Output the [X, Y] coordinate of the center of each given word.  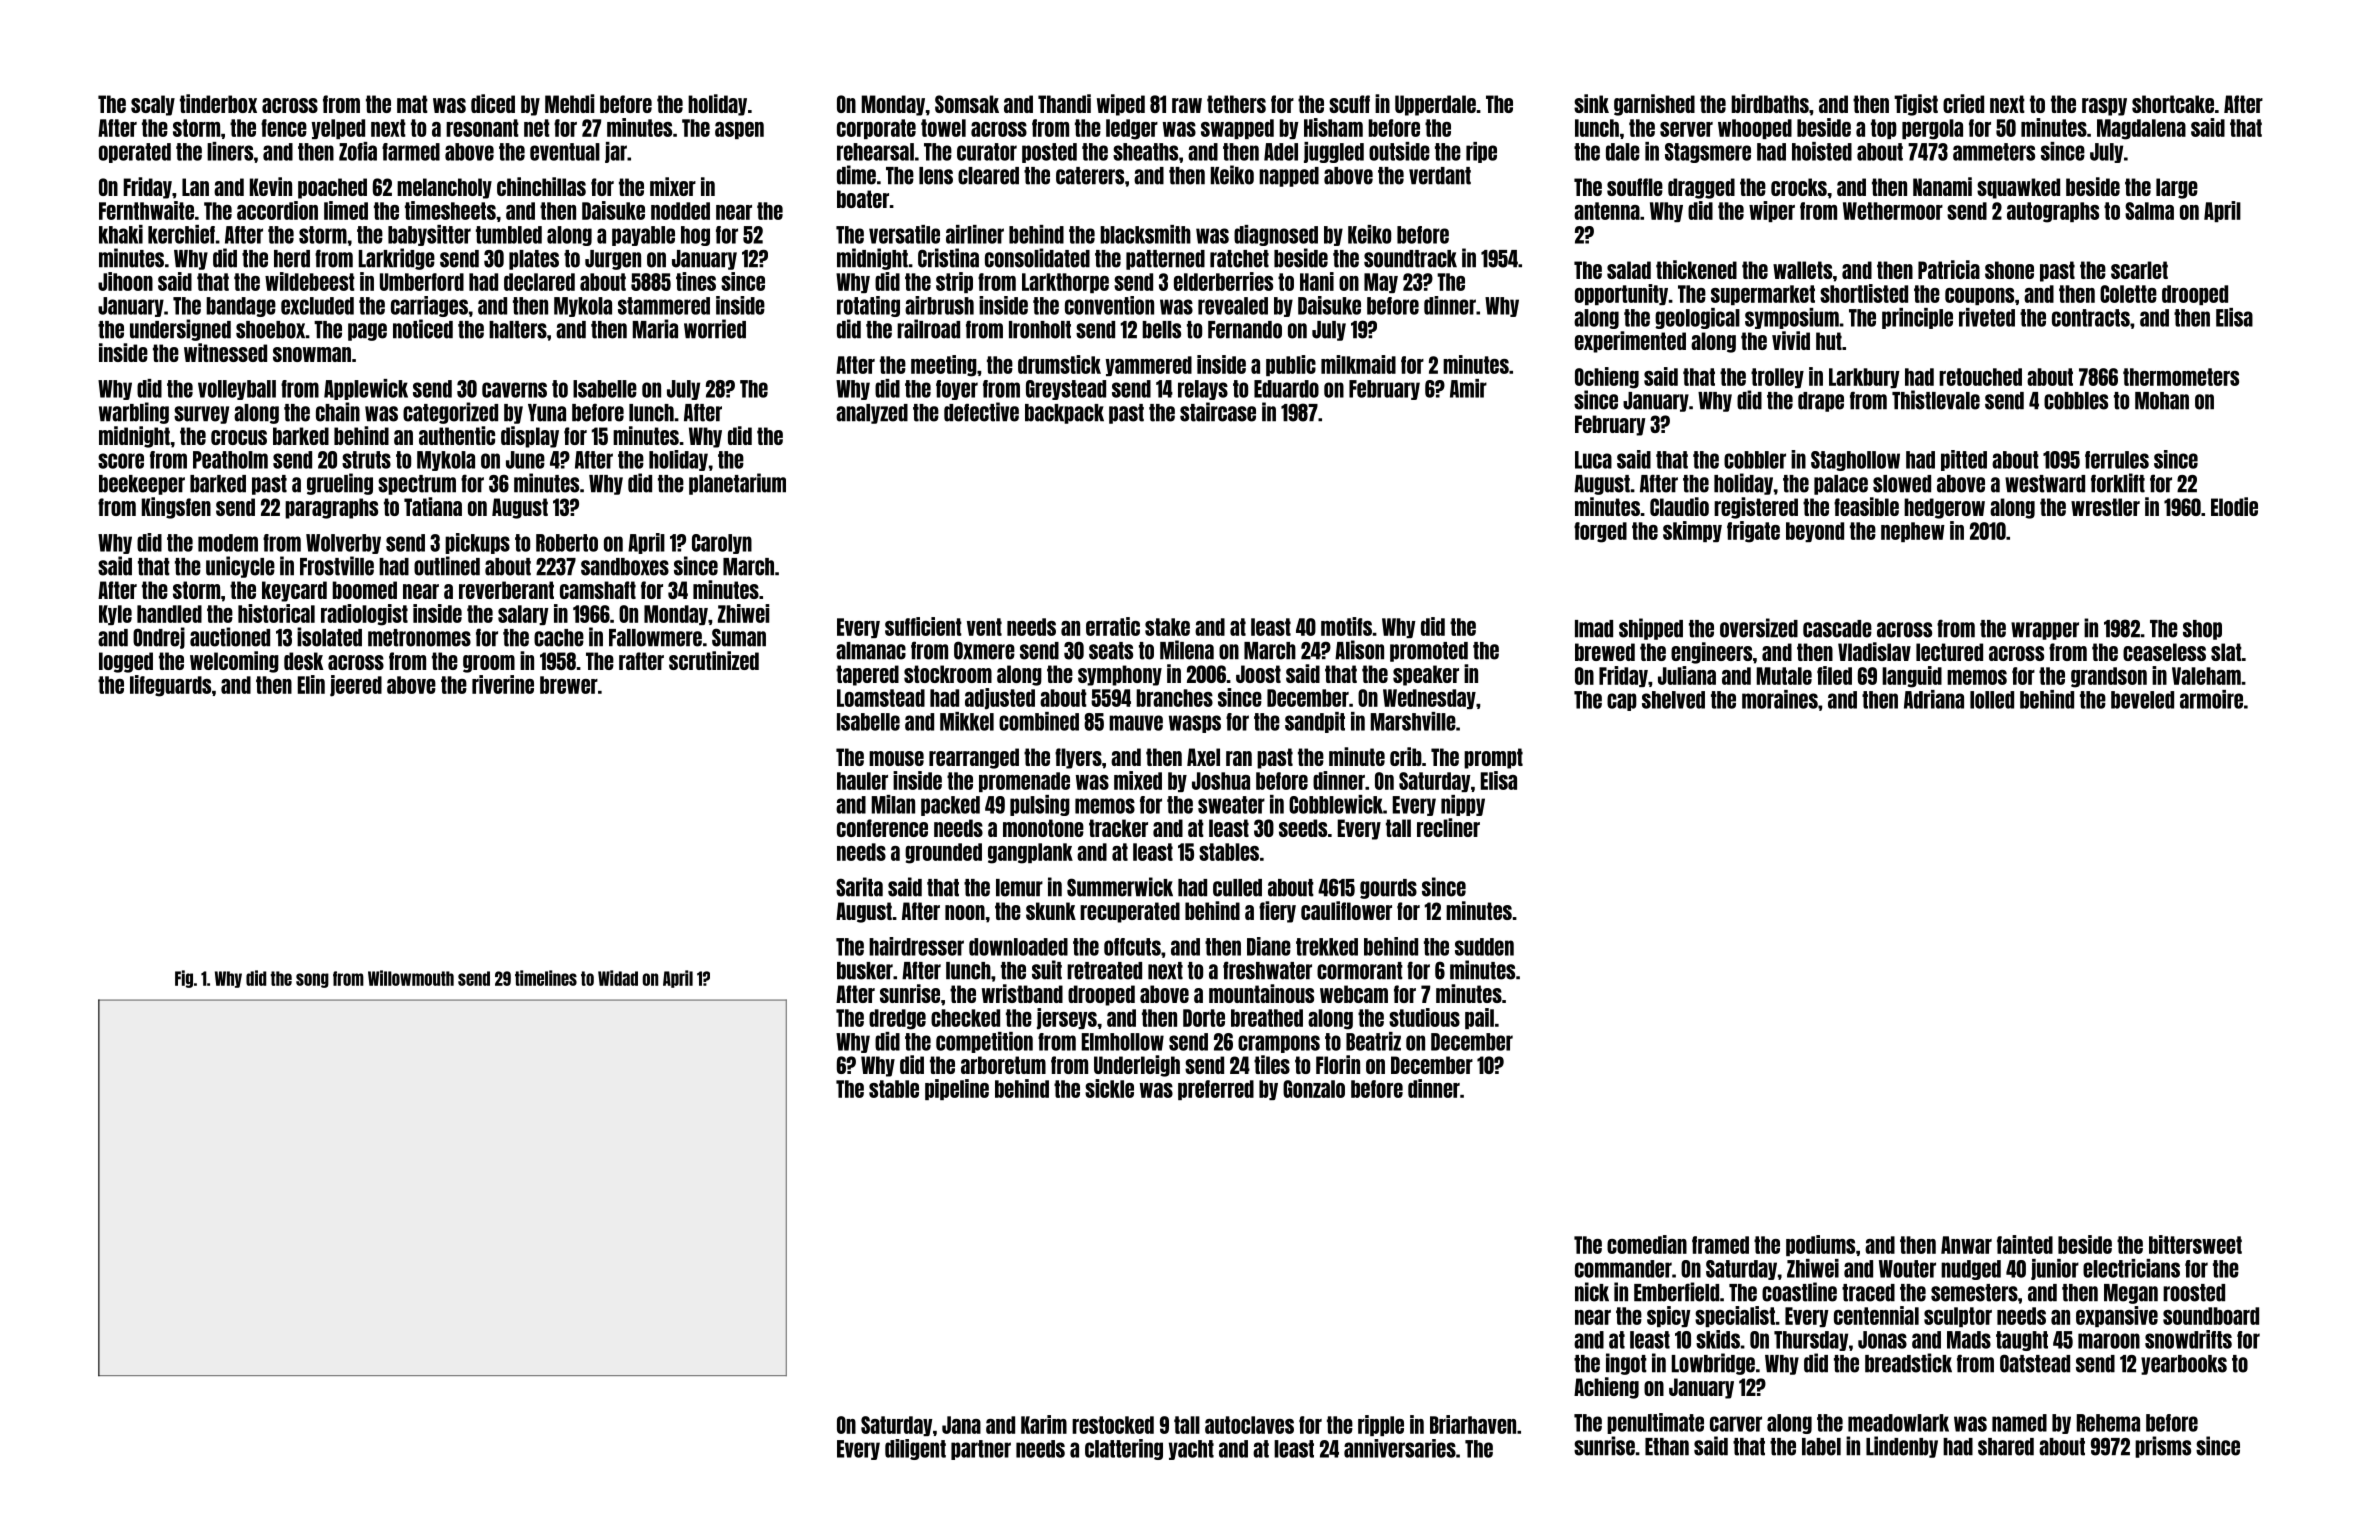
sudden [1484, 947]
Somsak [967, 104]
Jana [961, 1425]
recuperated [1130, 912]
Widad [618, 978]
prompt [1493, 758]
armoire [2211, 699]
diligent [915, 1449]
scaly [153, 105]
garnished [1654, 105]
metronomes [419, 638]
